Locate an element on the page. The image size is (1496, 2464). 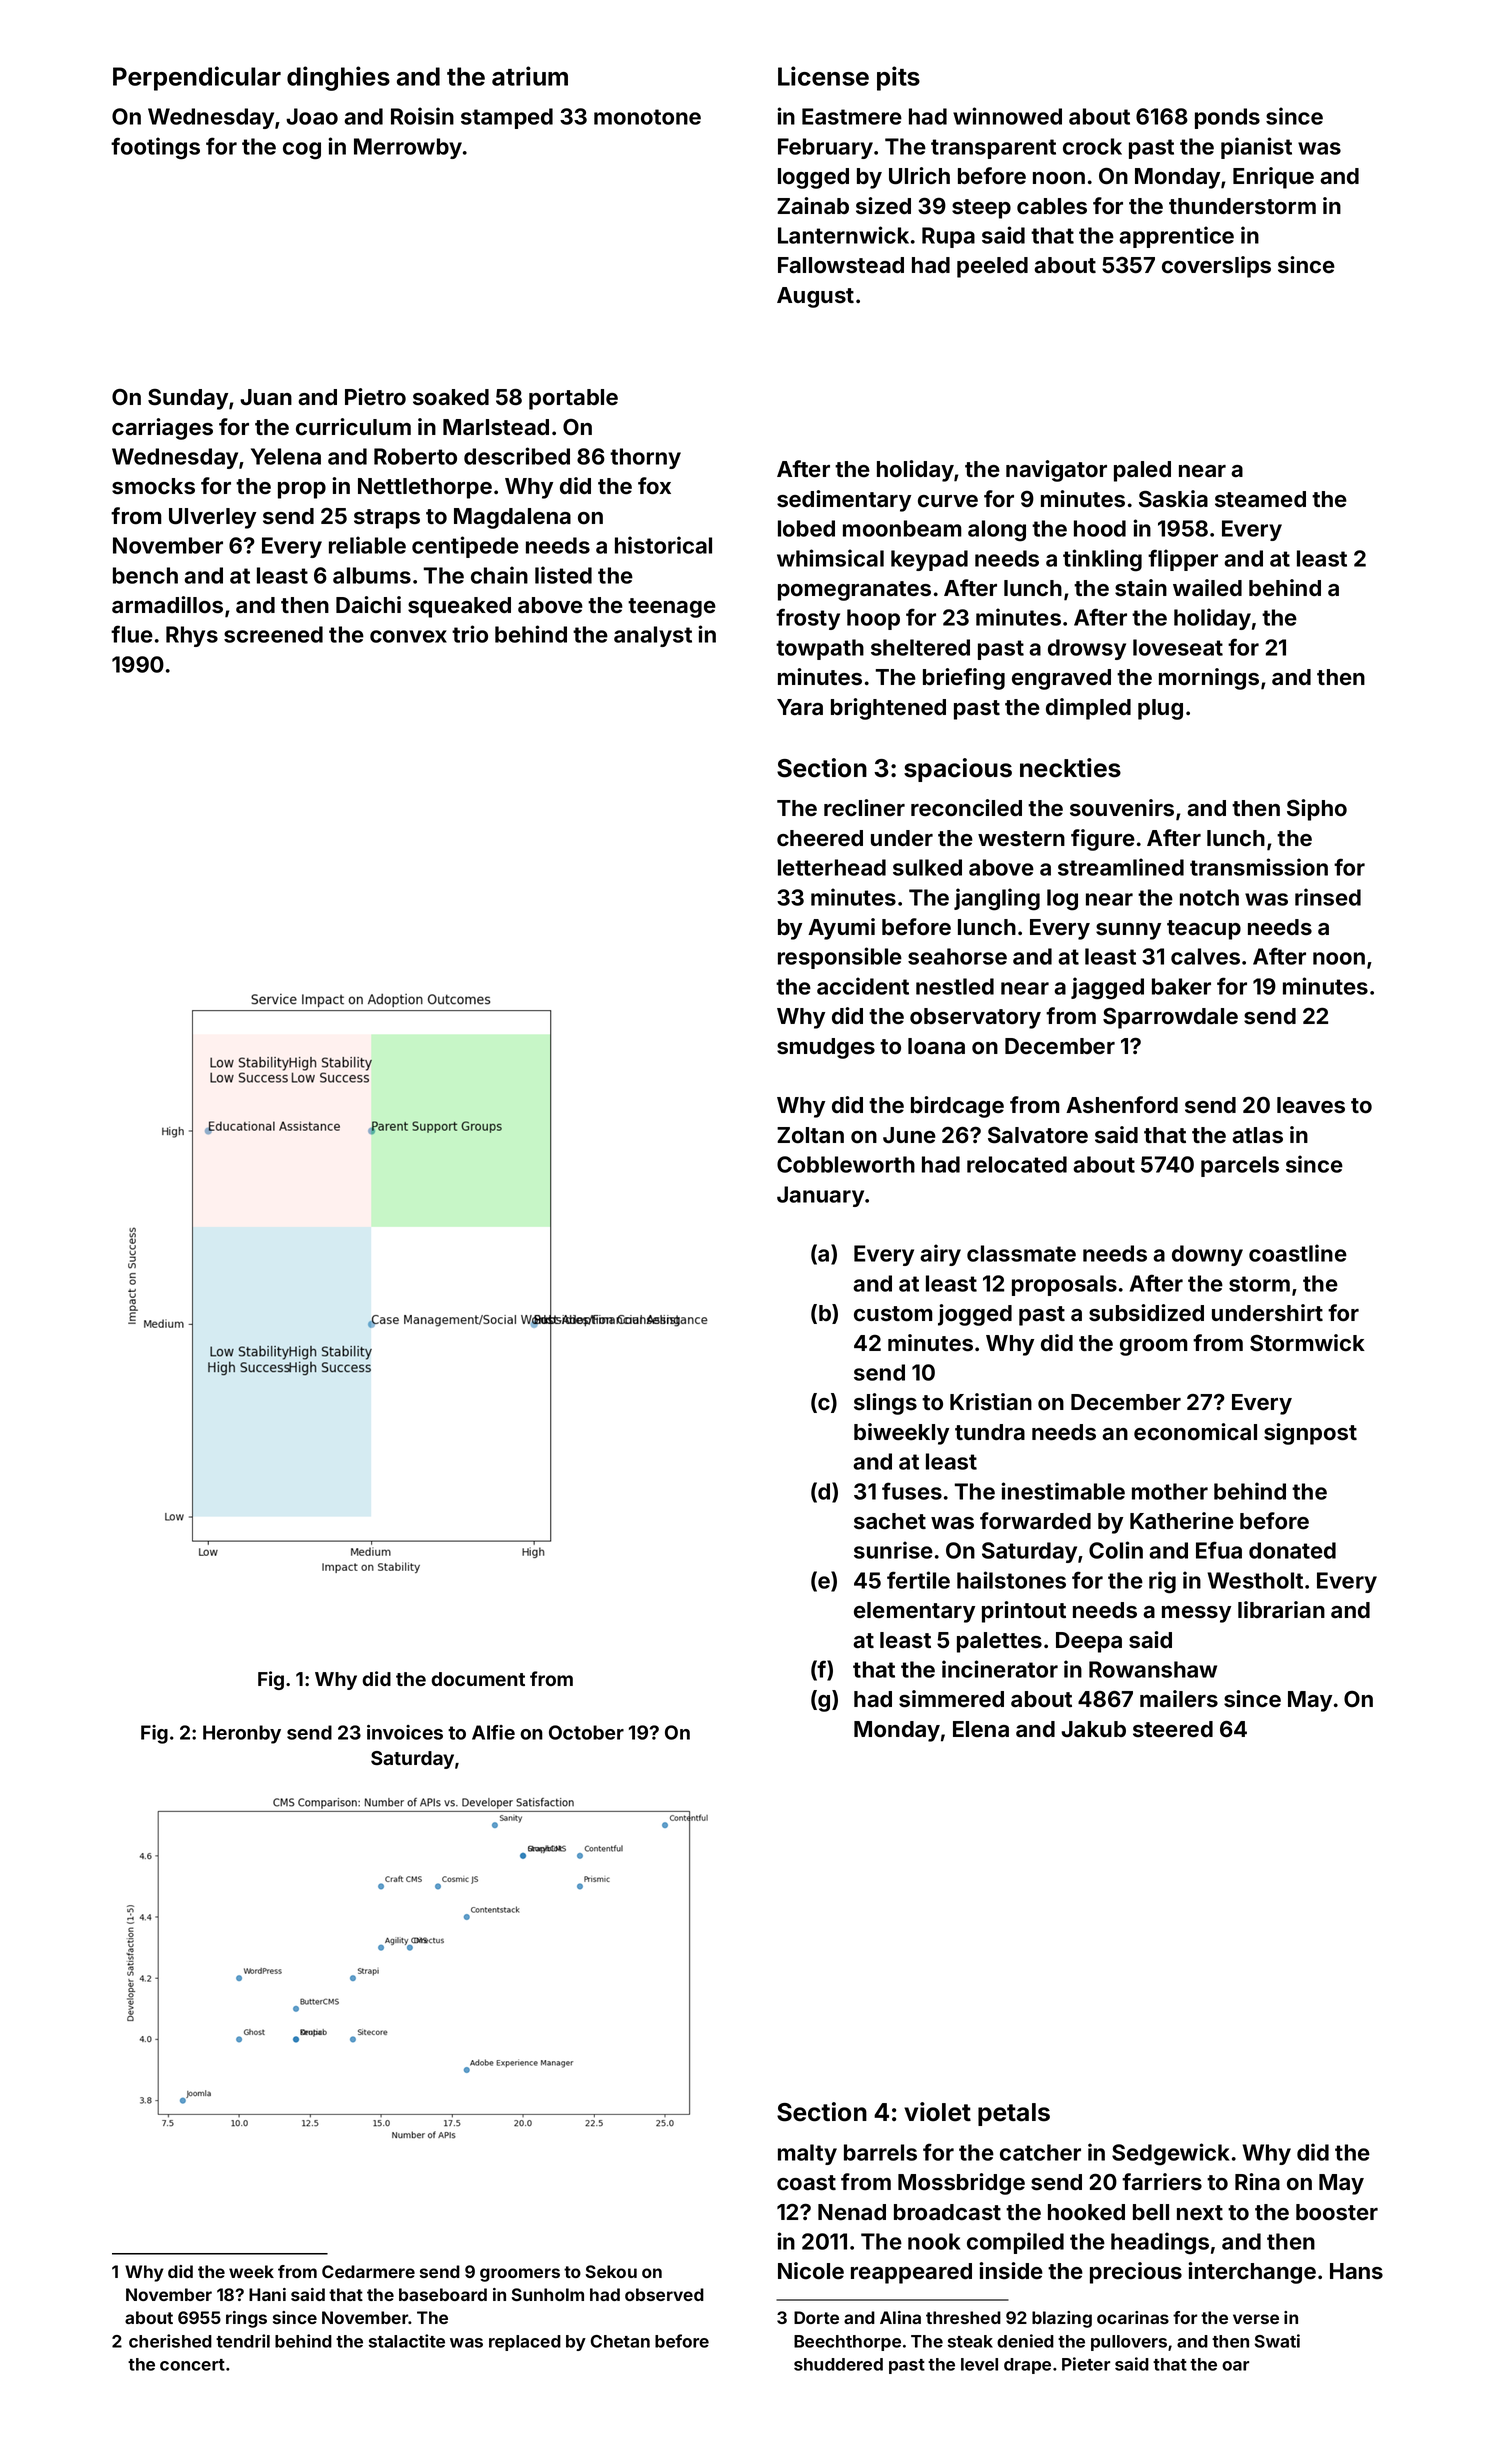
ponds is located at coordinates (1227, 118).
